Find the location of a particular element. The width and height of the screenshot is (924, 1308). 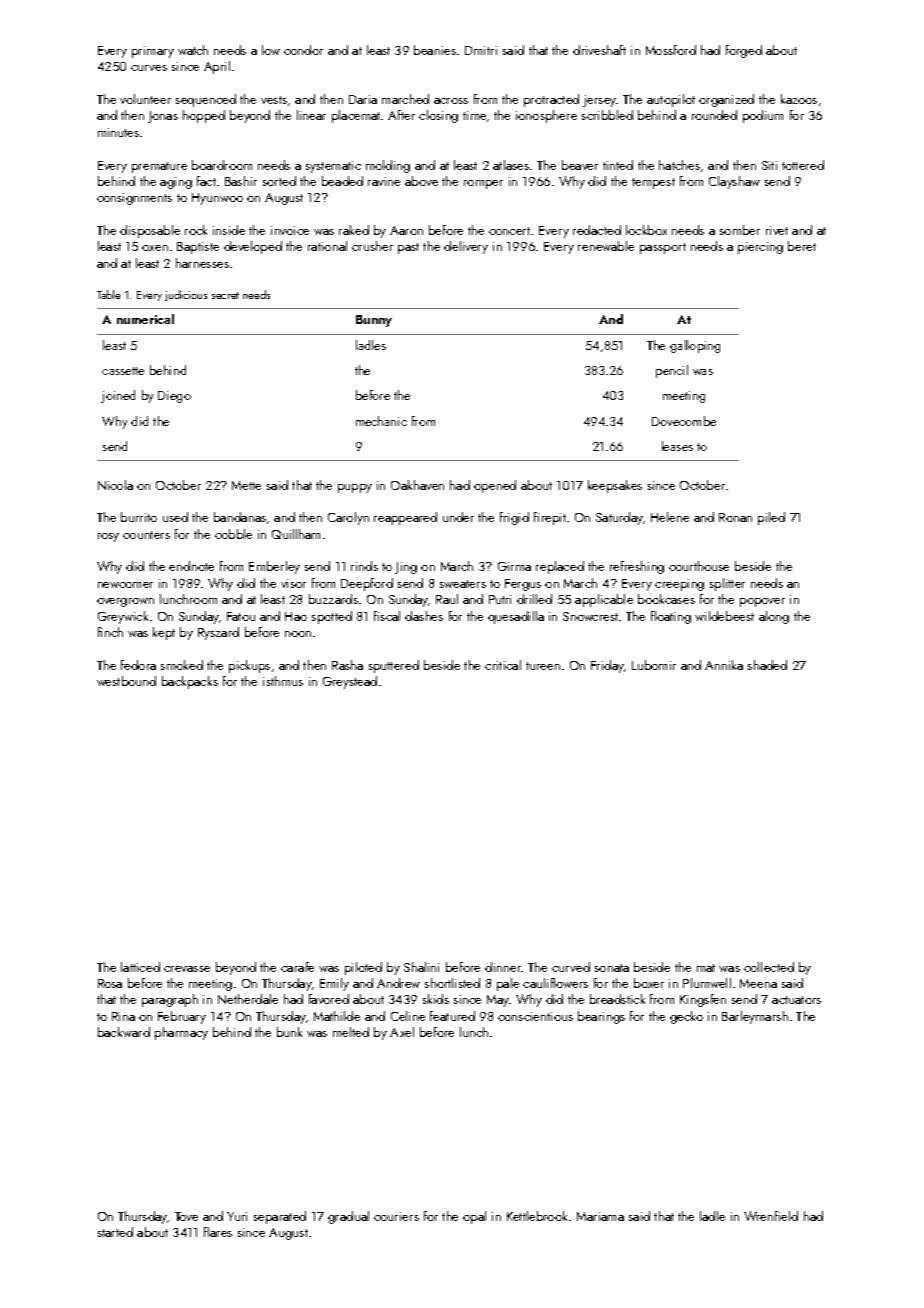

Rina is located at coordinates (123, 1016).
